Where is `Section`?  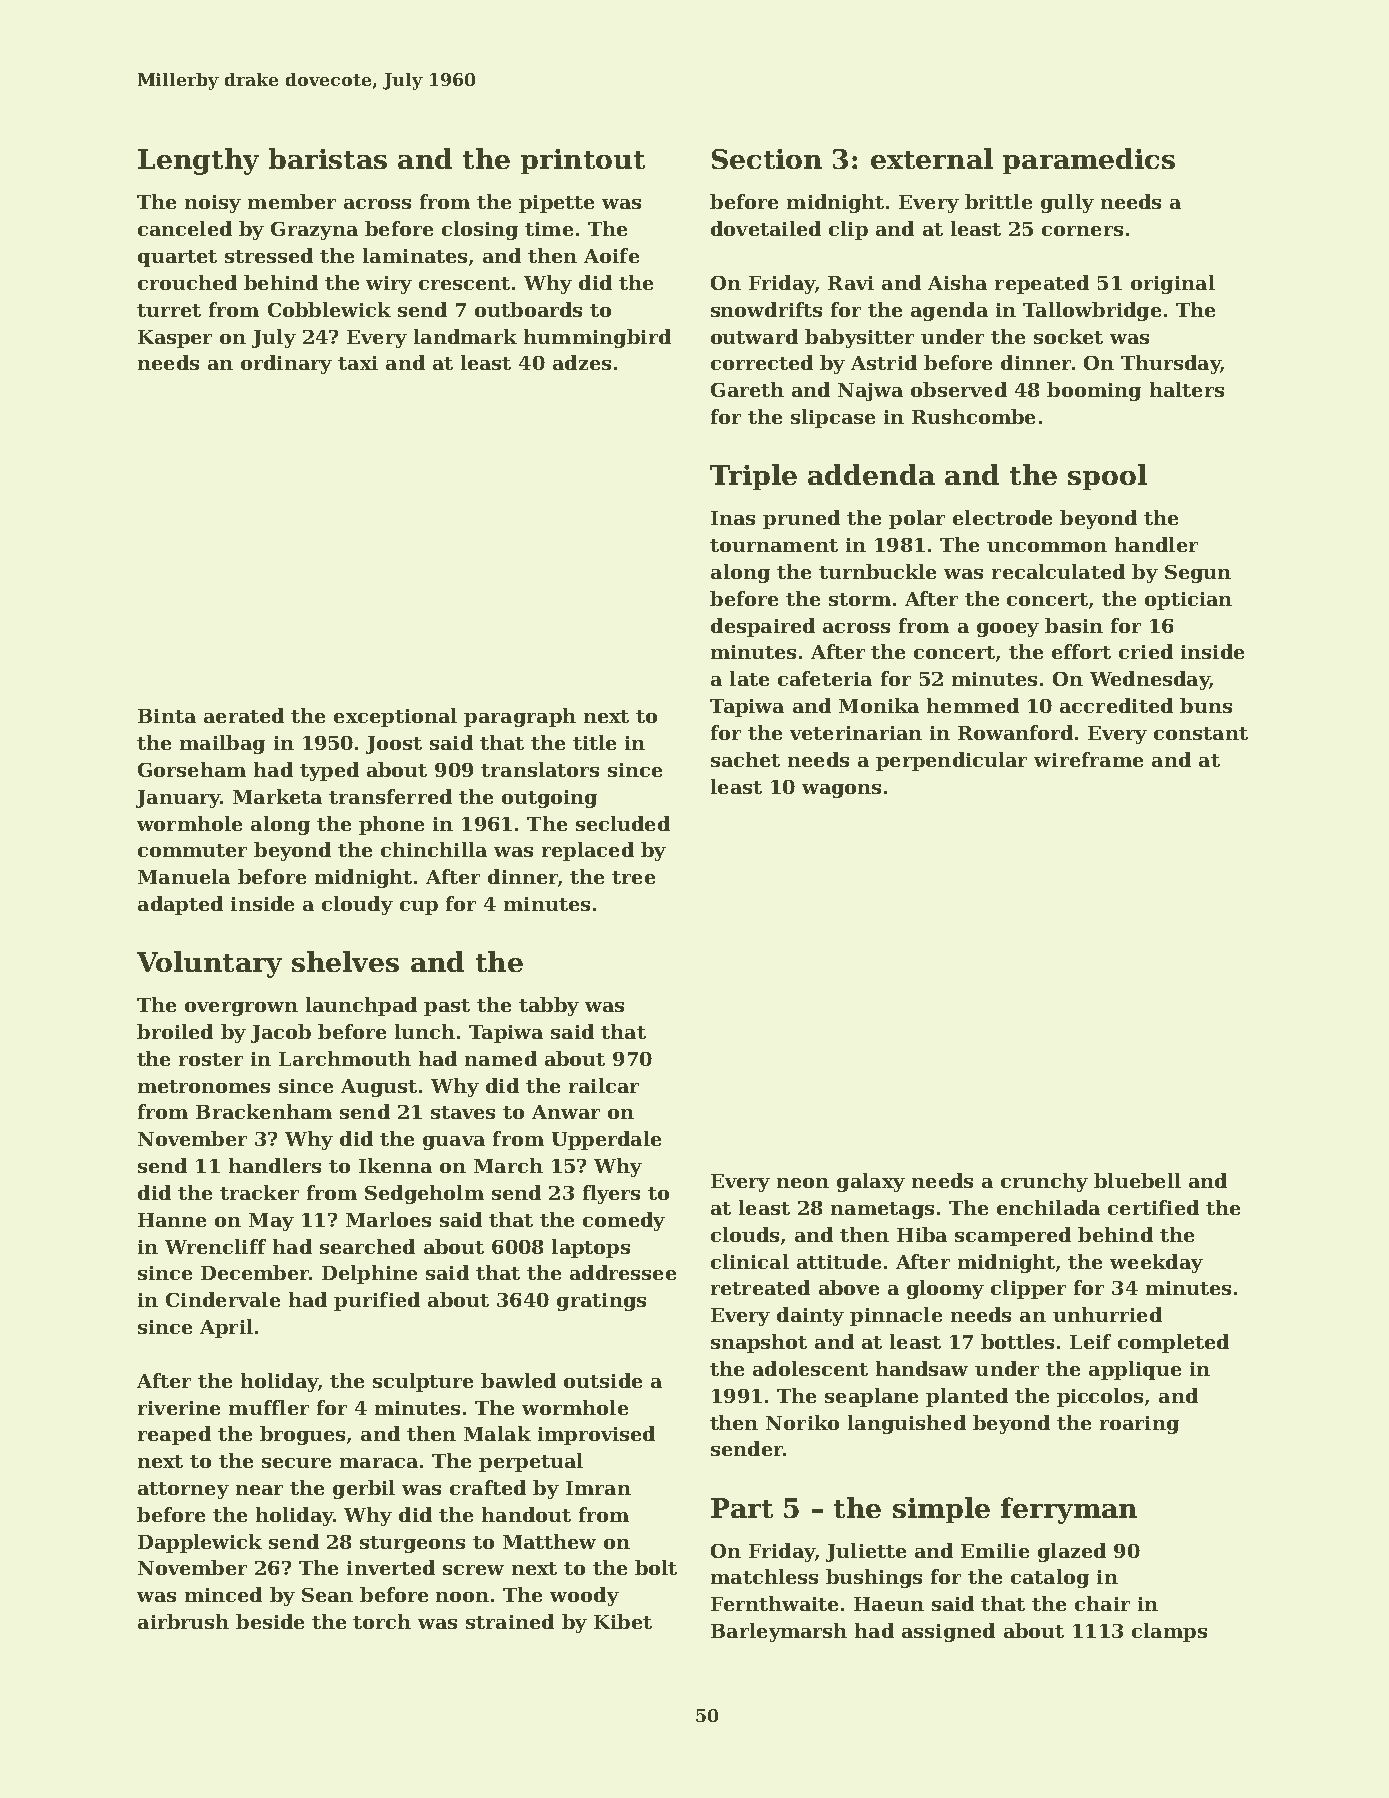 Section is located at coordinates (767, 159).
